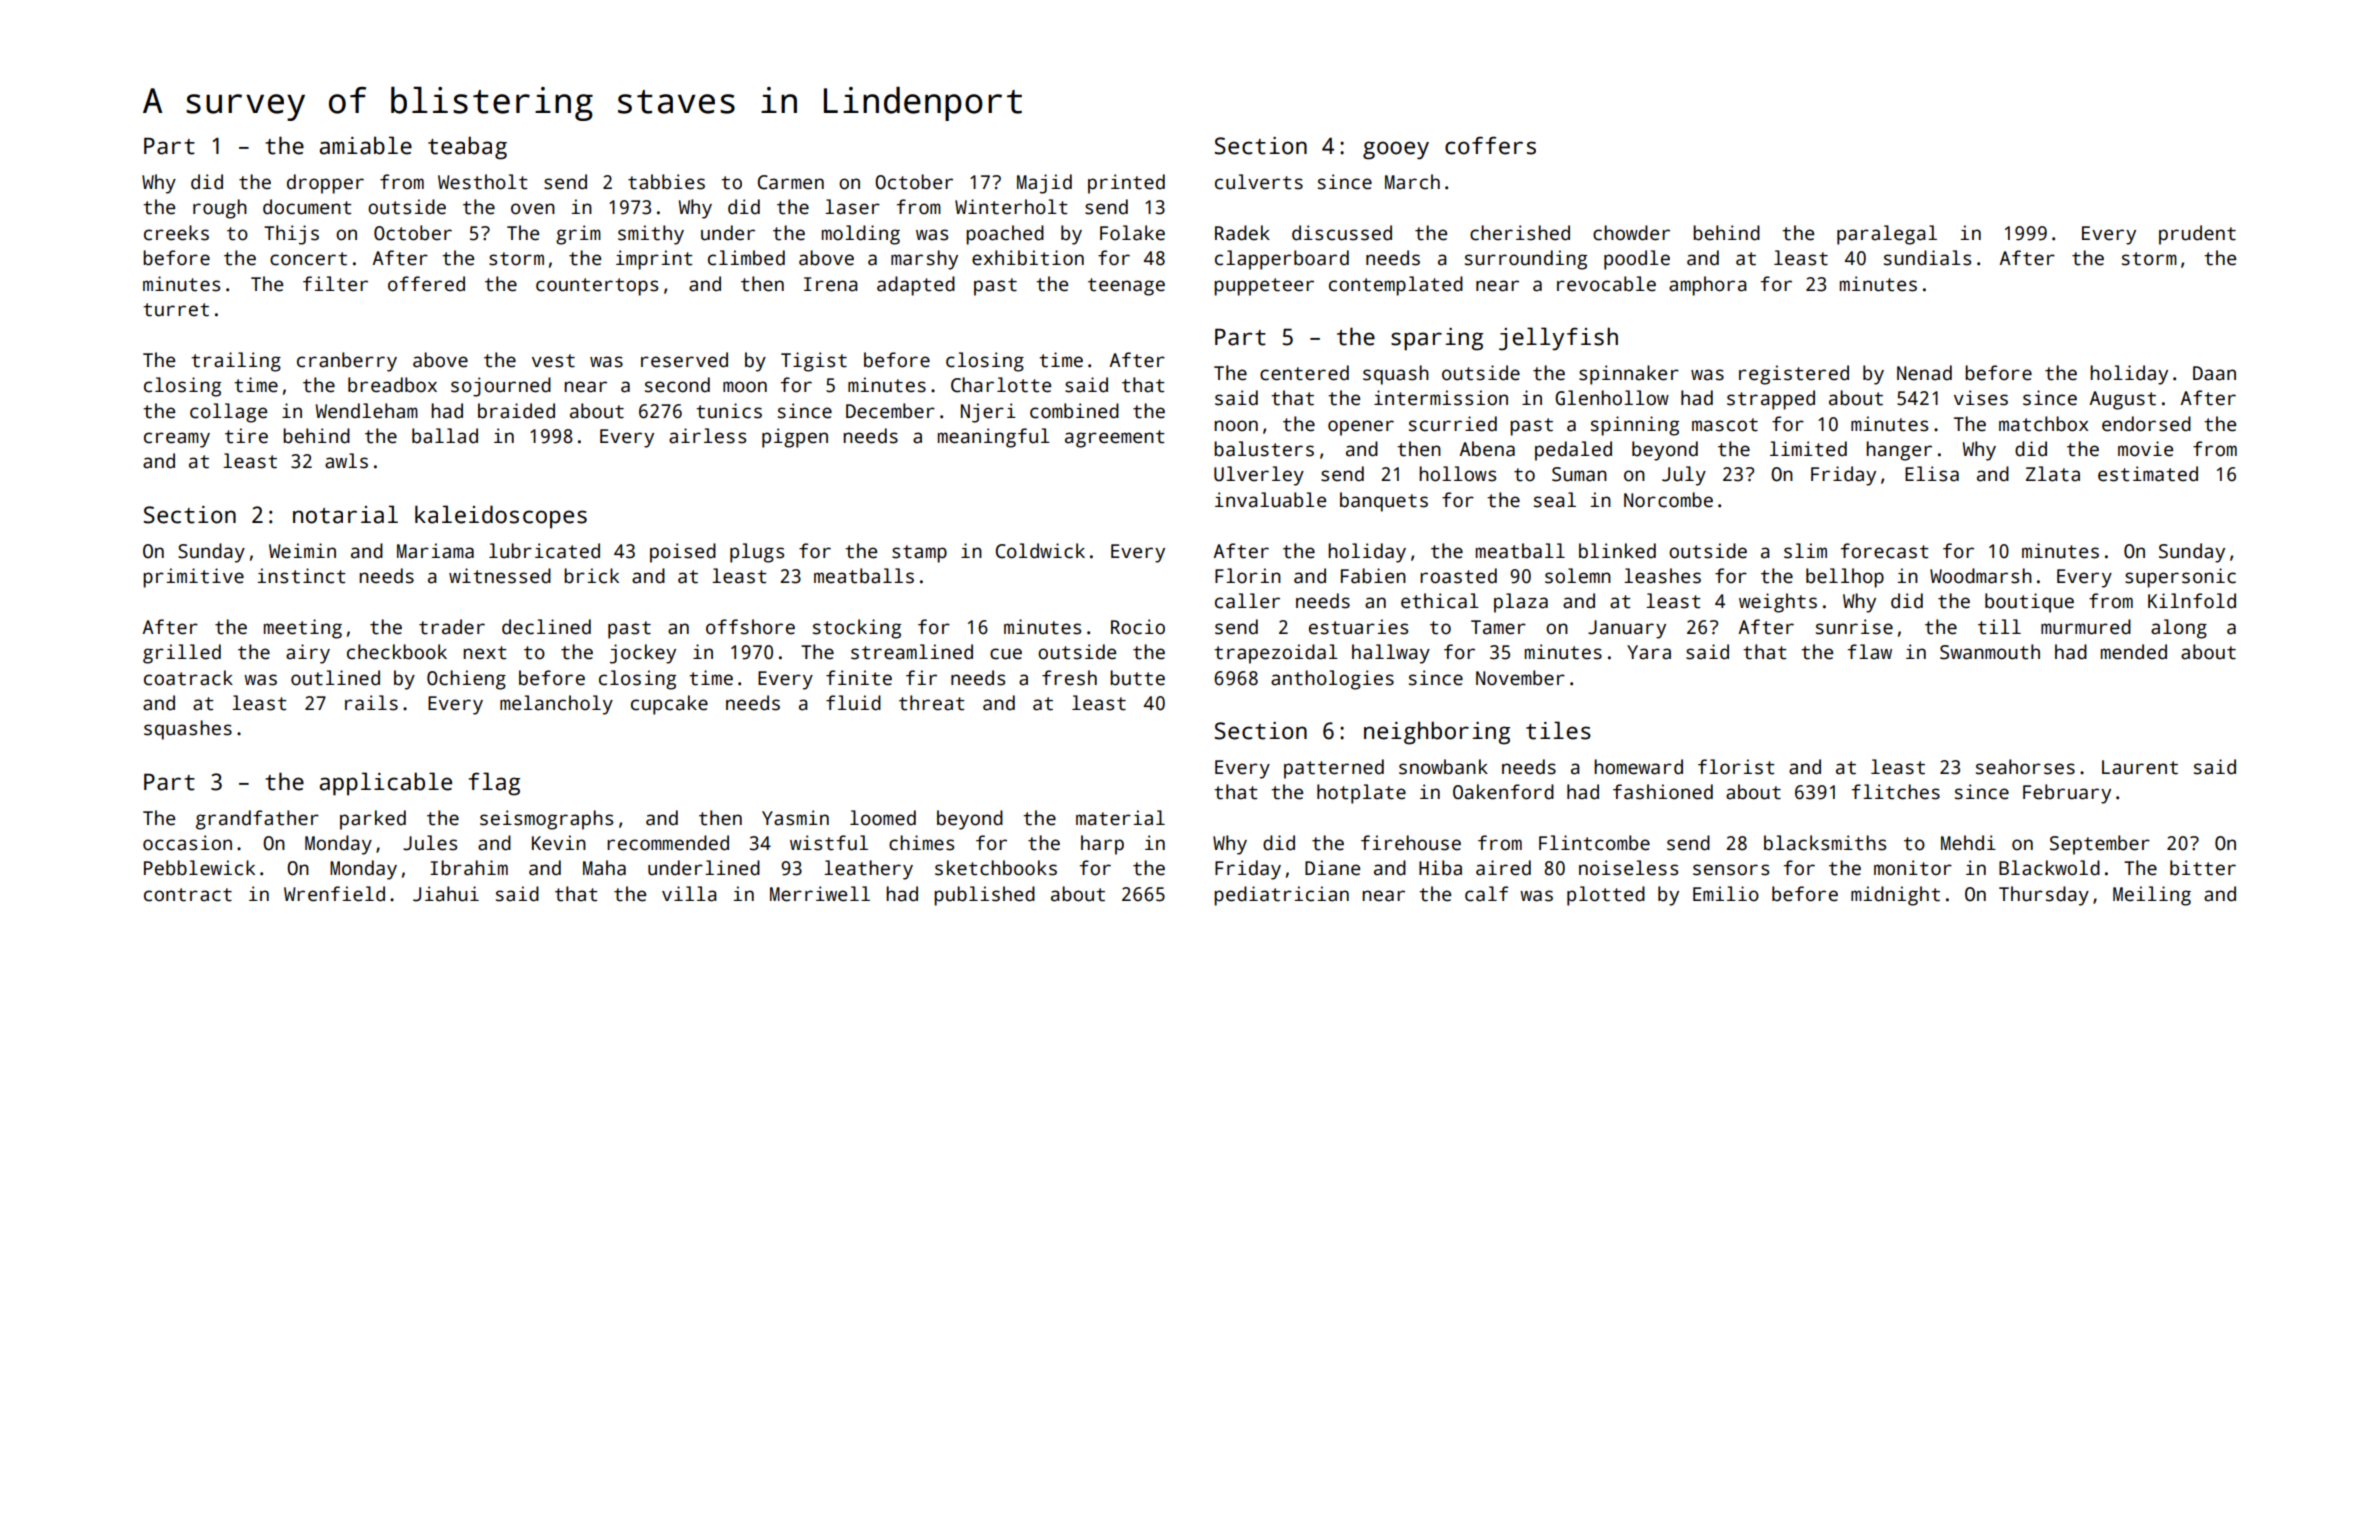 Image resolution: width=2380 pixels, height=1540 pixels. What do you see at coordinates (1895, 896) in the document?
I see `midnight` at bounding box center [1895, 896].
